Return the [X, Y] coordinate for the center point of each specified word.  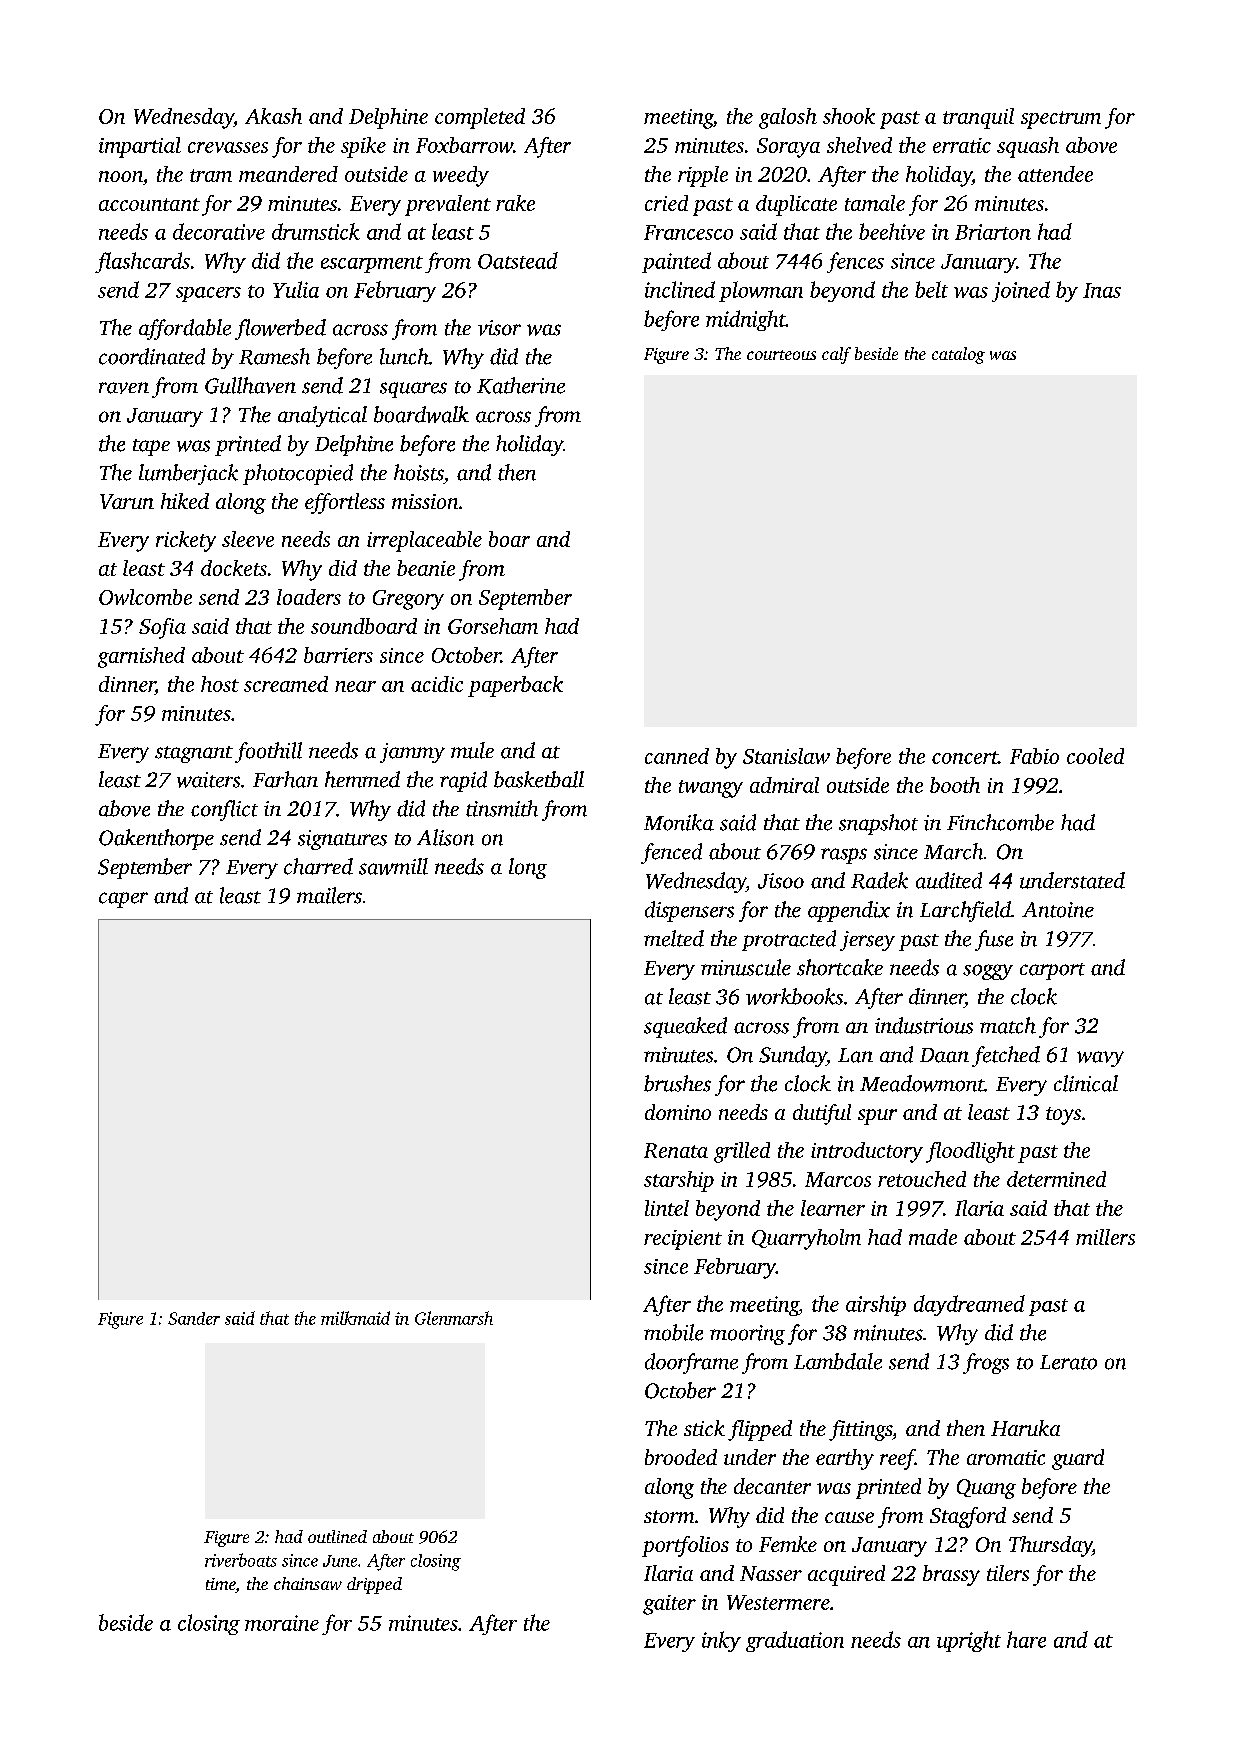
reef [897, 1459]
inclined [680, 289]
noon [121, 176]
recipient [683, 1240]
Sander [194, 1318]
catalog [958, 355]
